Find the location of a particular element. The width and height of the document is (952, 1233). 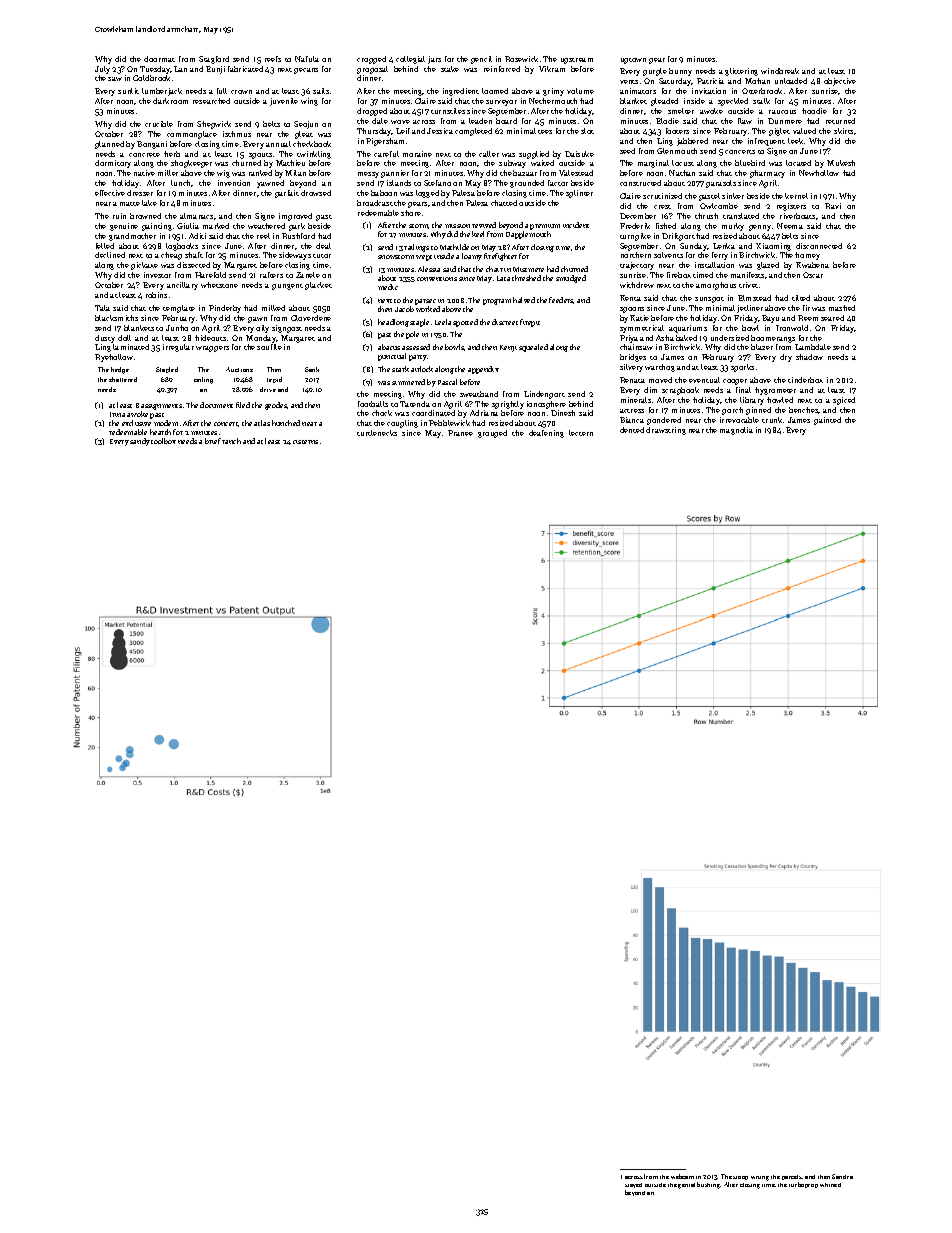

bushing is located at coordinates (709, 1185).
